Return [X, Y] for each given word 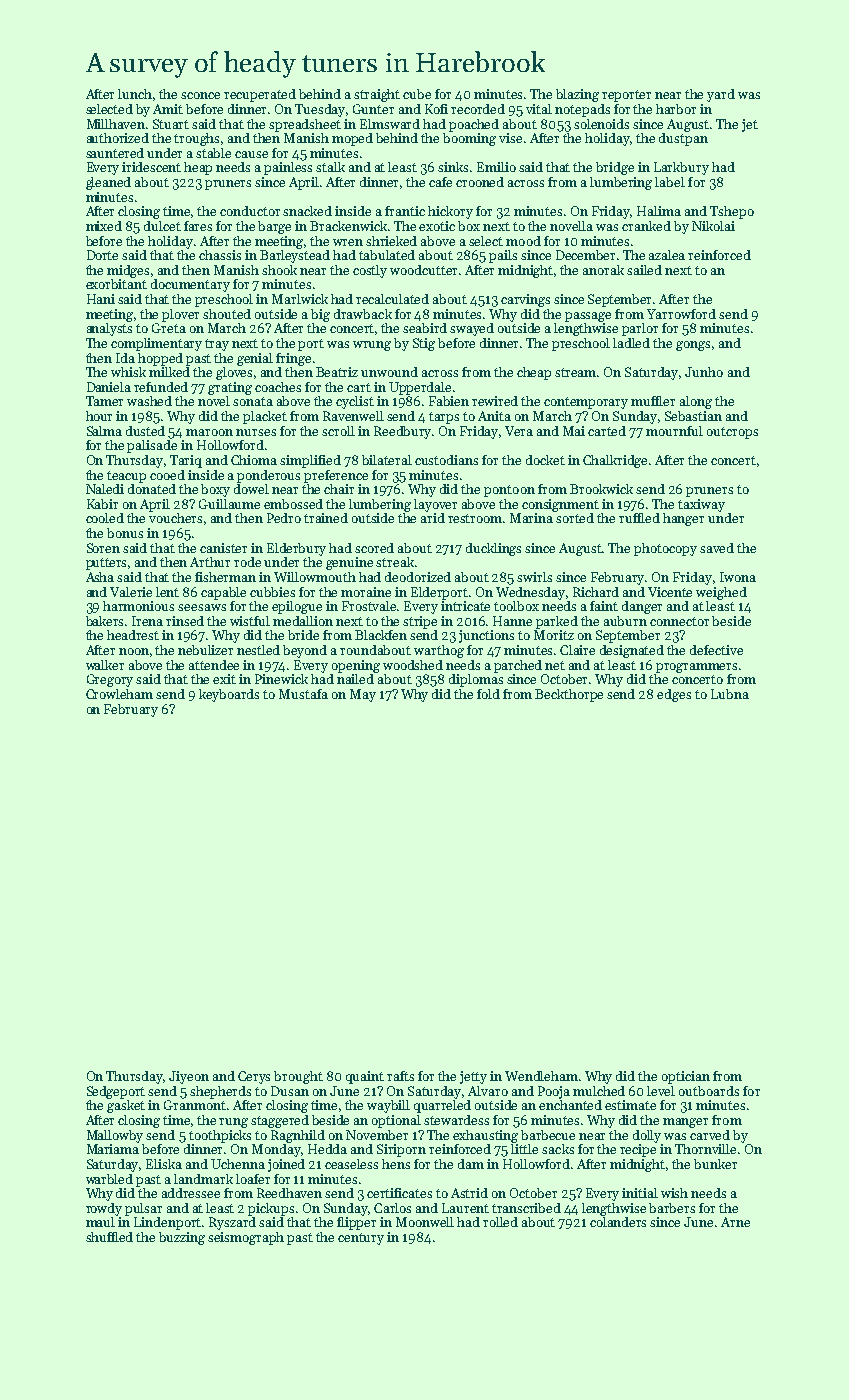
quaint [365, 1077]
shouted [227, 314]
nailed [355, 679]
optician [686, 1077]
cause [251, 154]
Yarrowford [681, 314]
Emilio [496, 167]
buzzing [182, 1238]
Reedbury [402, 432]
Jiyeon [189, 1077]
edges [674, 695]
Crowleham [119, 694]
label [670, 182]
